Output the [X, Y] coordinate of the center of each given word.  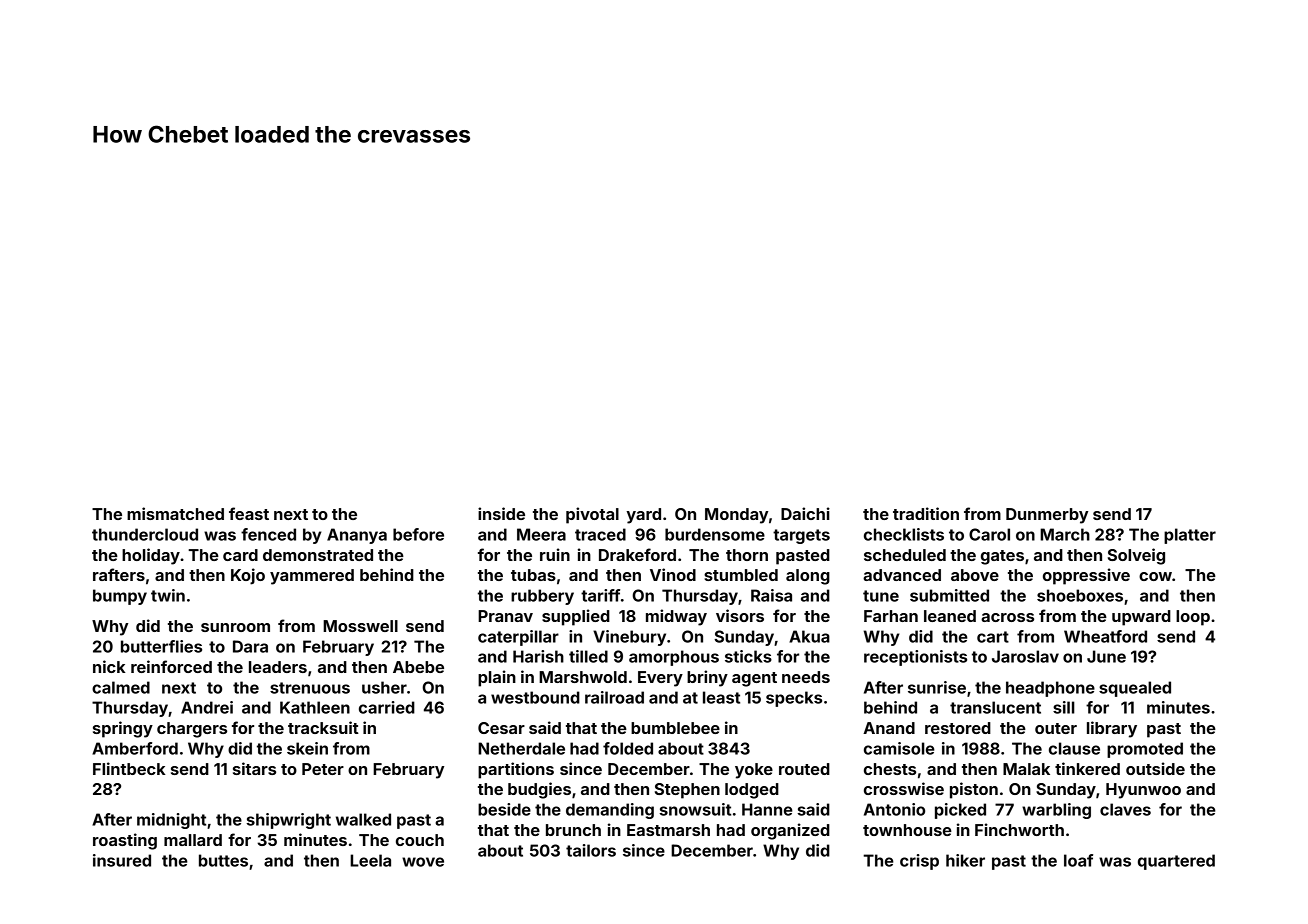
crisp [919, 862]
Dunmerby [1047, 516]
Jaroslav [1025, 656]
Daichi [805, 513]
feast [249, 513]
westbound [535, 697]
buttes [223, 860]
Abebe [418, 667]
